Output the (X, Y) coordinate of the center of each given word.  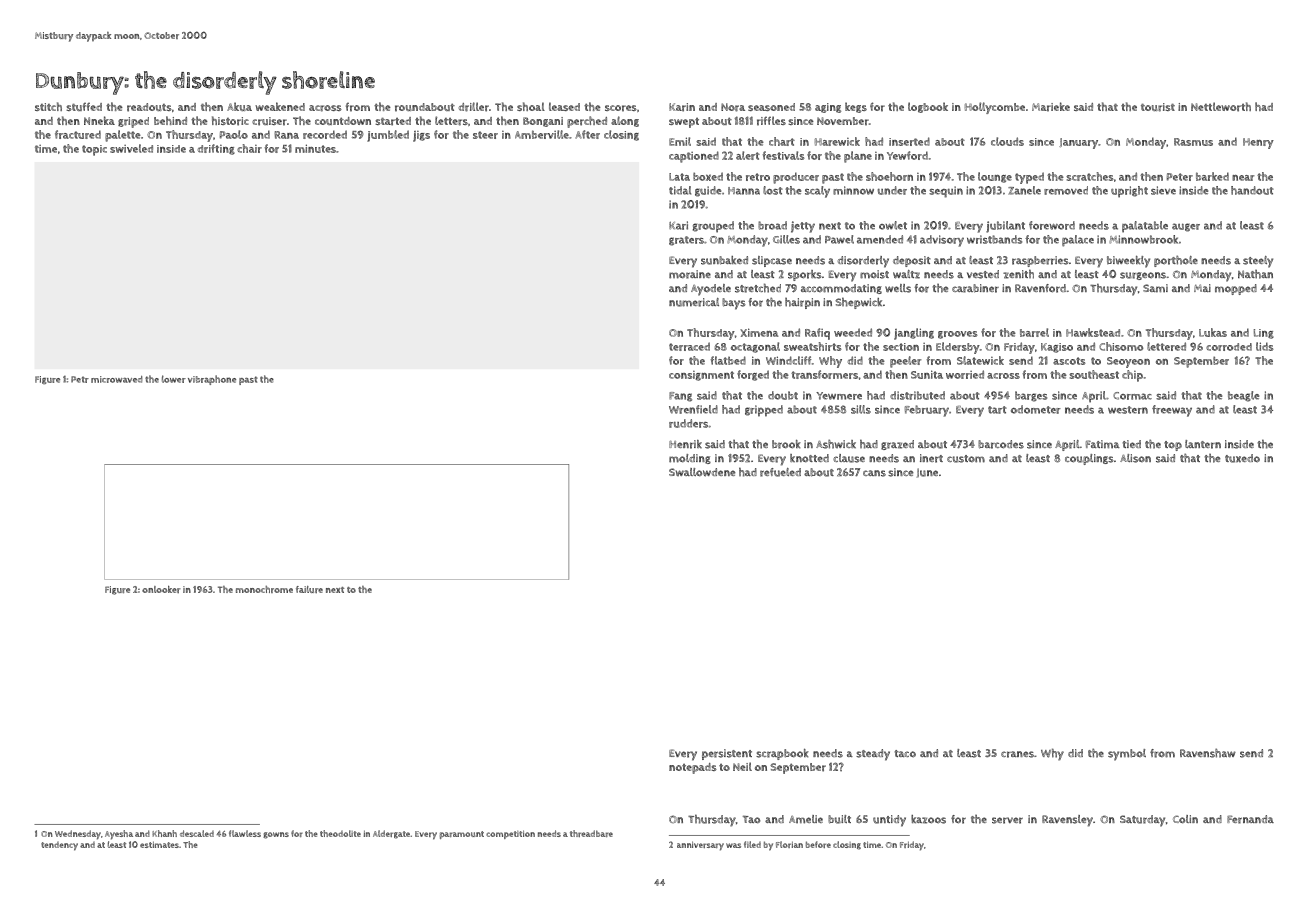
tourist (1158, 107)
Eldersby (958, 348)
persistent (727, 754)
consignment (701, 376)
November (843, 121)
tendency (59, 846)
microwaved (116, 379)
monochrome (264, 589)
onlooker (161, 589)
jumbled (388, 136)
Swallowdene (702, 472)
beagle (1243, 396)
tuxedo (1242, 458)
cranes (1017, 754)
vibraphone (212, 380)
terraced (689, 346)
